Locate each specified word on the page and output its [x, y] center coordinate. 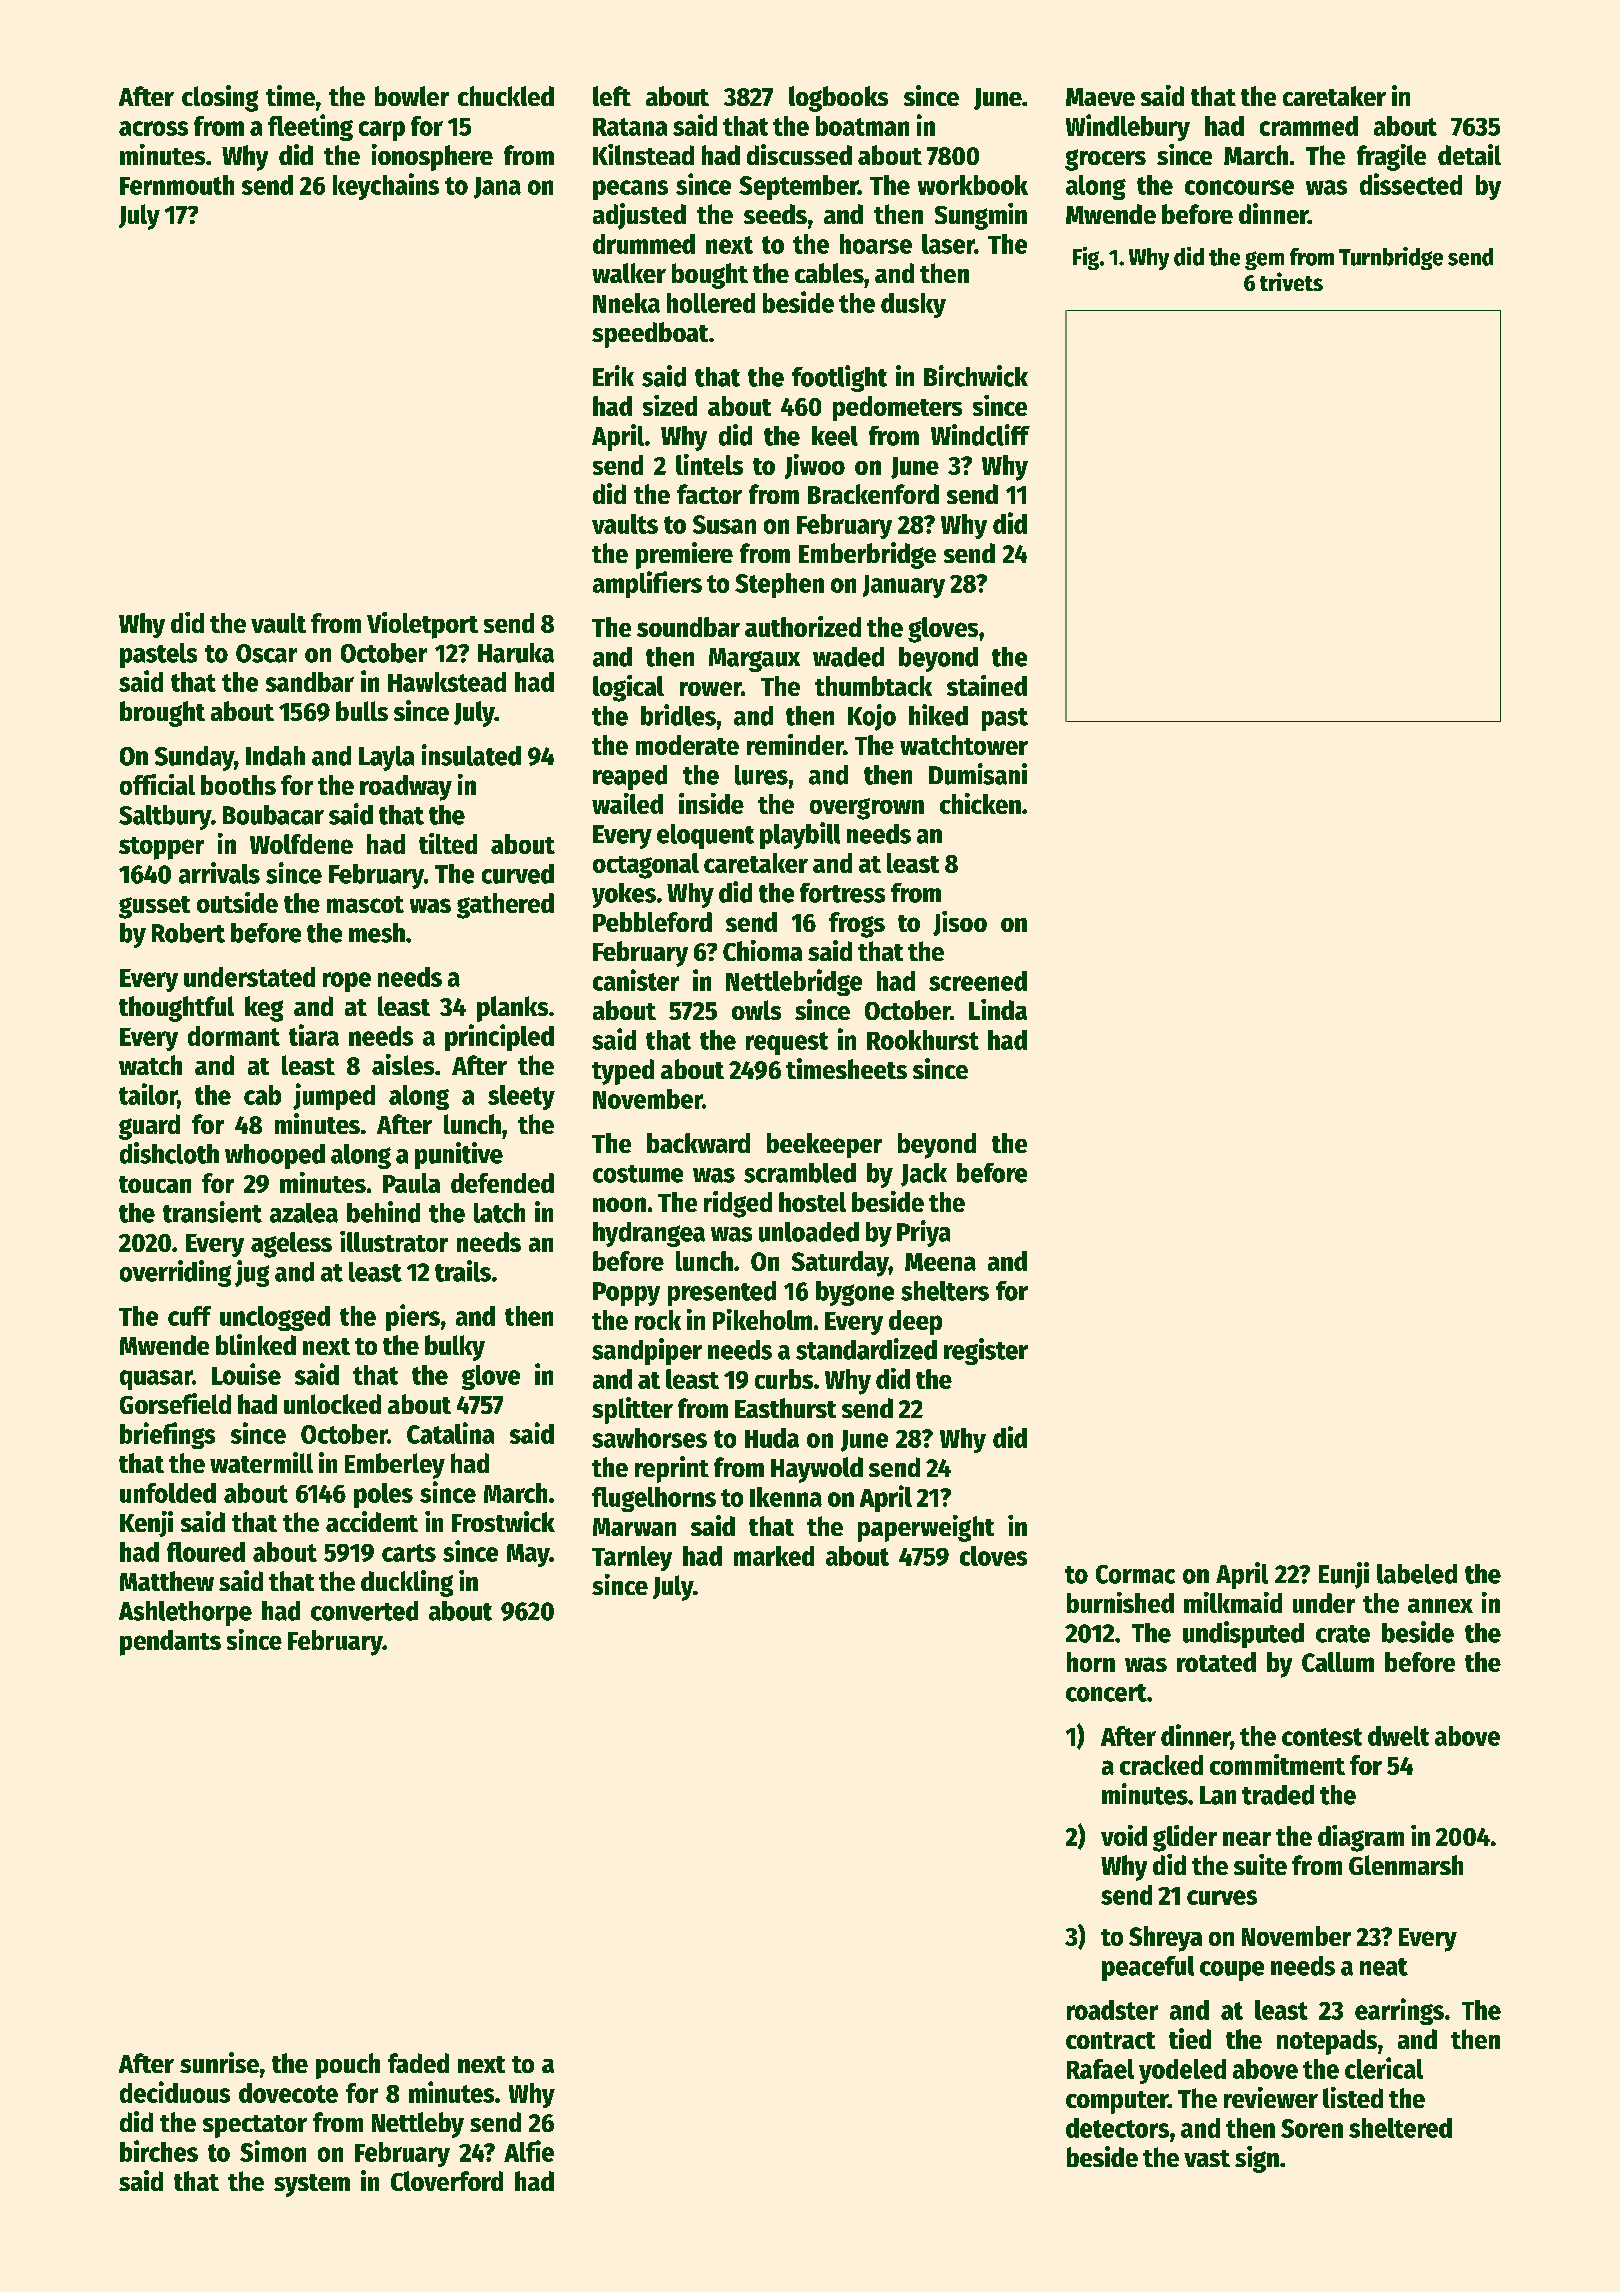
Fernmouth [177, 185]
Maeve [1100, 97]
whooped [275, 1156]
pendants [170, 1643]
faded [418, 2063]
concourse [1239, 187]
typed [623, 1072]
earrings [1399, 2011]
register [986, 1351]
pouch [348, 2066]
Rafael [1100, 2069]
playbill [800, 835]
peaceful [1148, 1968]
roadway [406, 788]
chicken [980, 803]
